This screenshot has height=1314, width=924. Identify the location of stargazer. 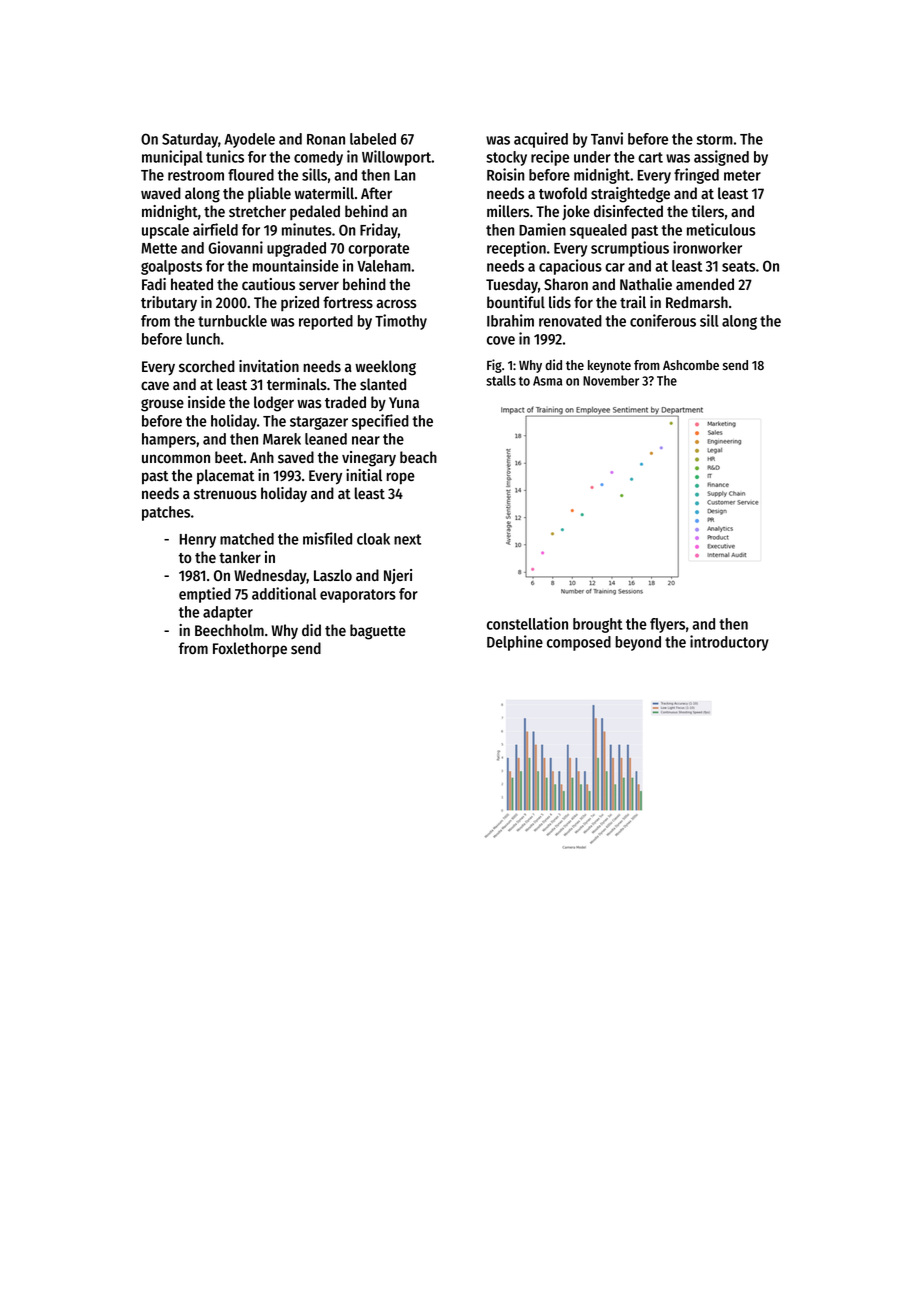
(319, 423).
